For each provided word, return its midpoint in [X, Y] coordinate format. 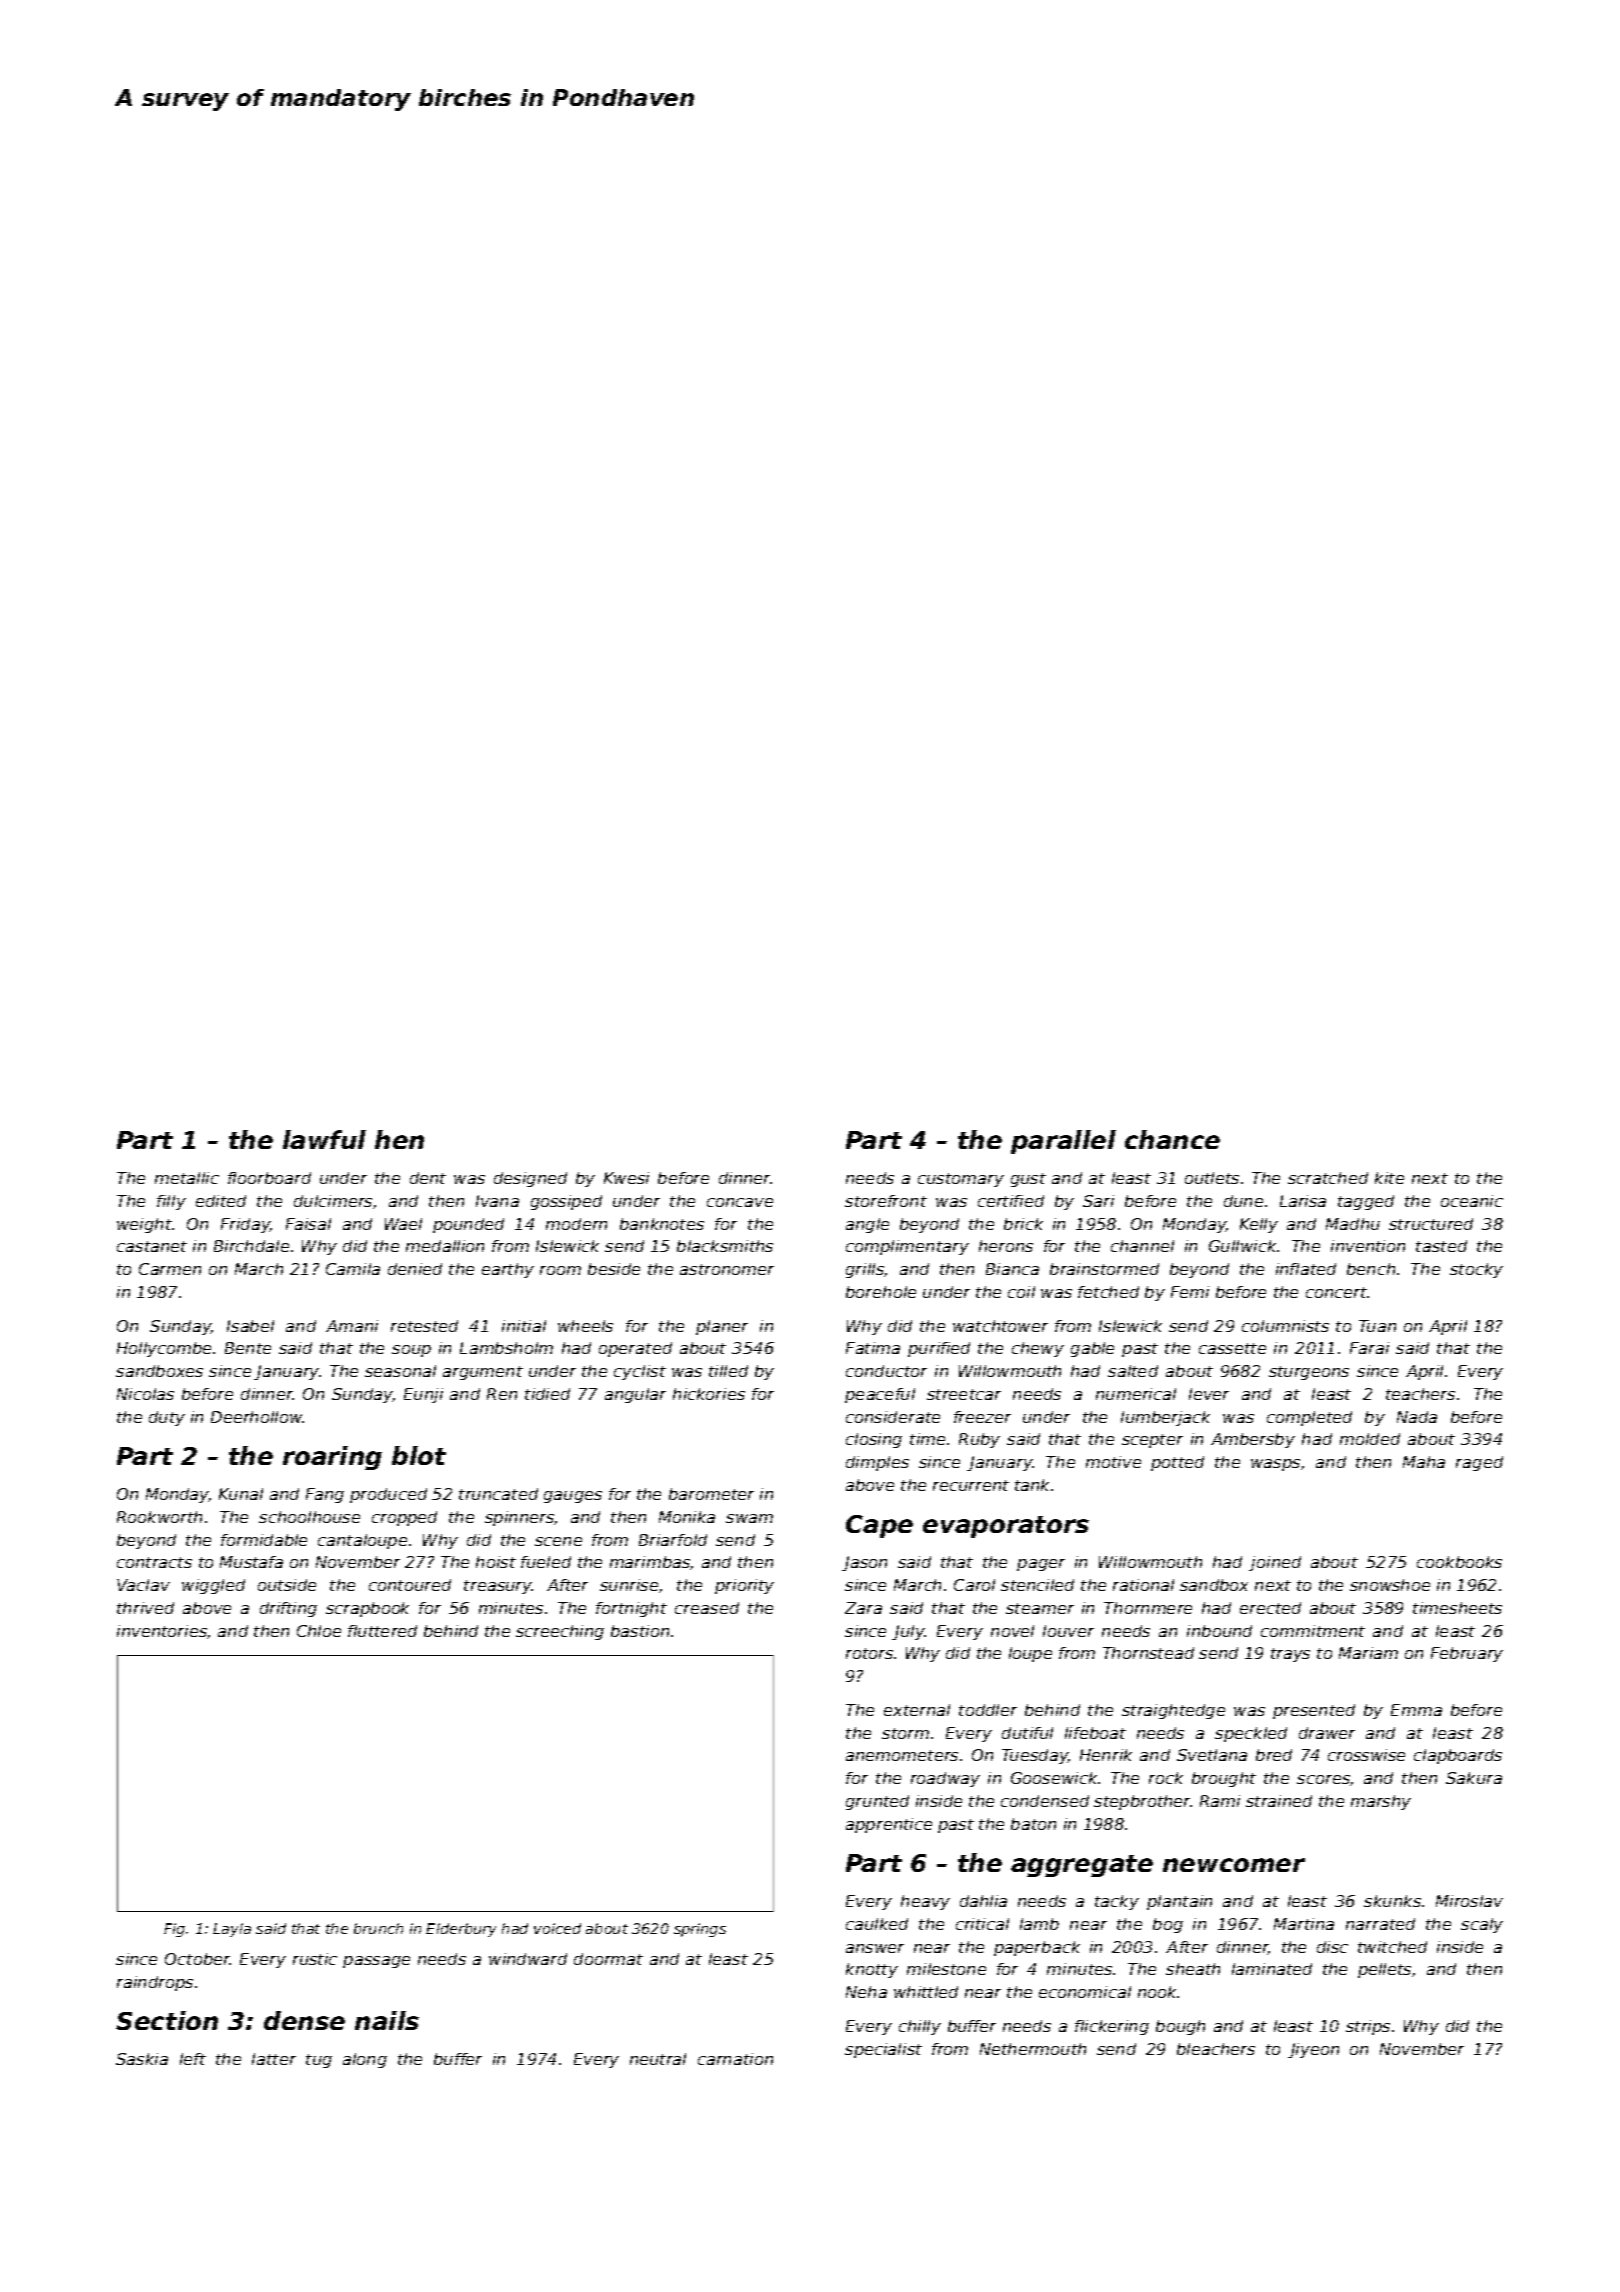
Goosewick [1054, 1778]
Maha [1424, 1462]
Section [167, 2020]
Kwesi [626, 1178]
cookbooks [1459, 1562]
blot [419, 1455]
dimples [877, 1463]
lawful [324, 1139]
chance [1172, 1139]
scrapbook [367, 1609]
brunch [378, 1928]
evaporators [1006, 1527]
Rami [1220, 1801]
